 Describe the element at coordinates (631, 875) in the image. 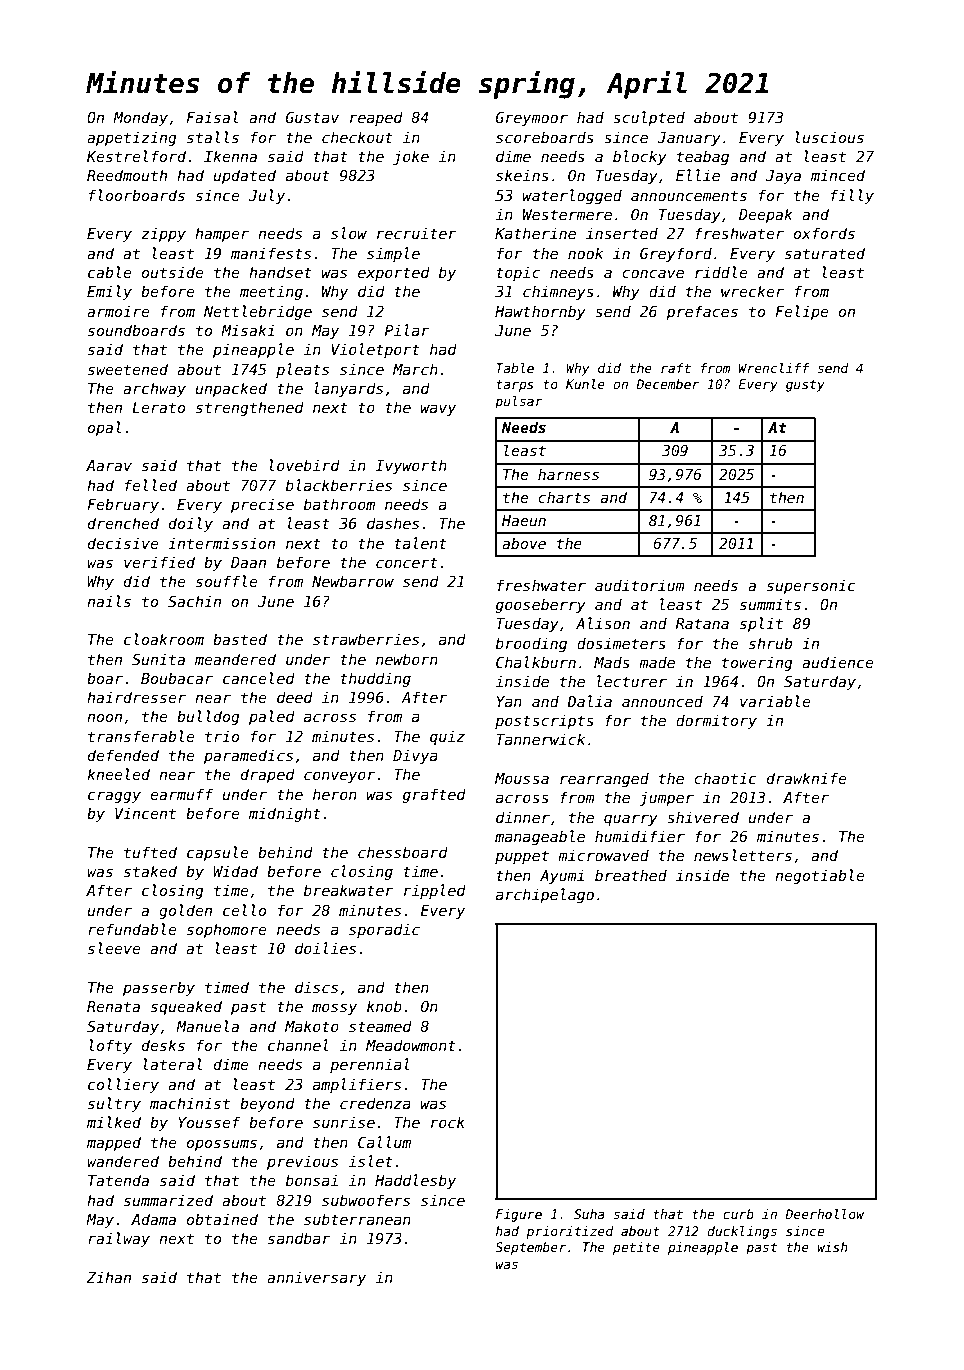

I see `breathed` at that location.
